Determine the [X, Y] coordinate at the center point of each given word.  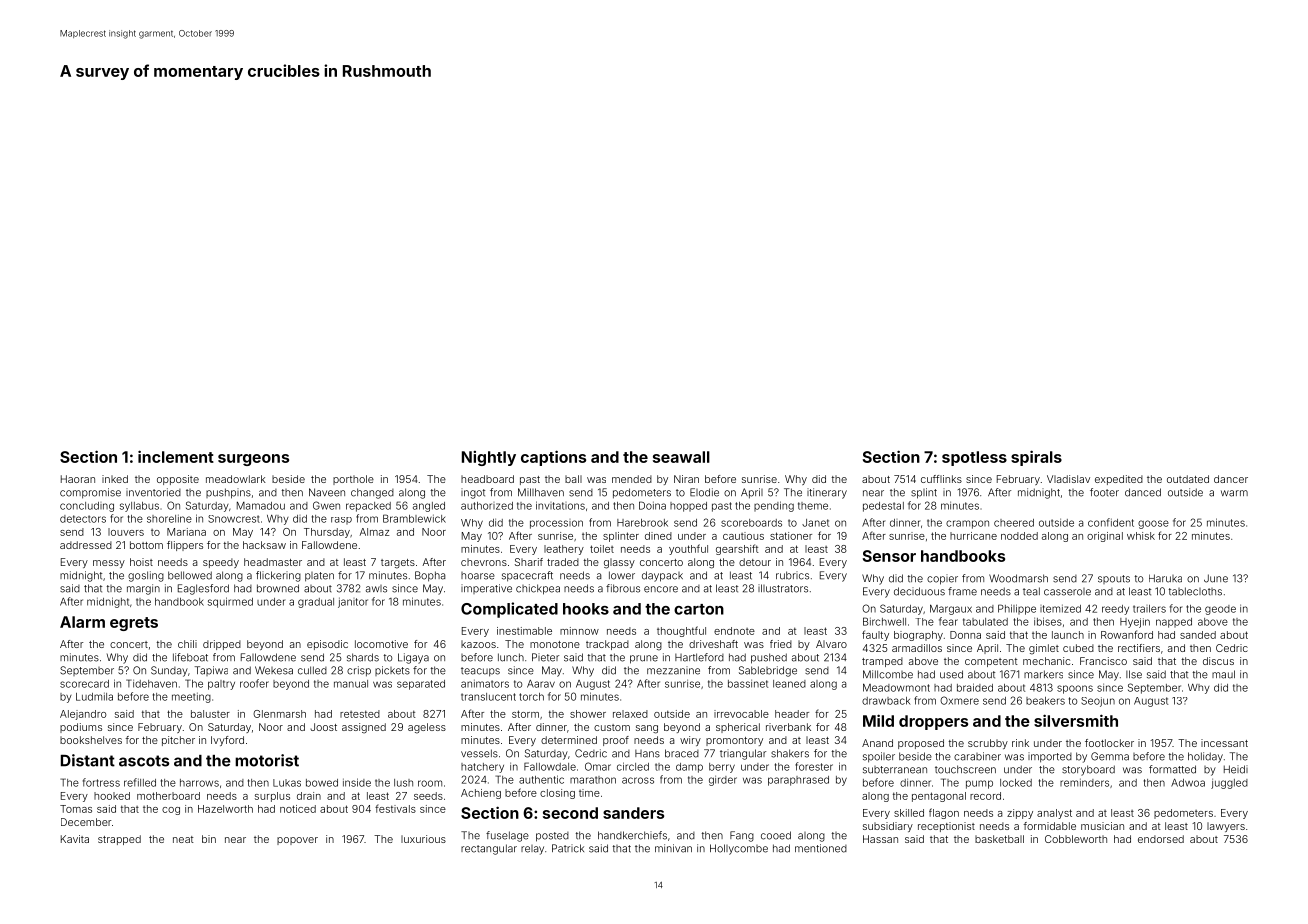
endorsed [1161, 839]
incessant [1224, 743]
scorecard [84, 684]
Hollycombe [739, 849]
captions [553, 458]
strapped [119, 840]
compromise [90, 493]
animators [485, 683]
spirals [1036, 458]
